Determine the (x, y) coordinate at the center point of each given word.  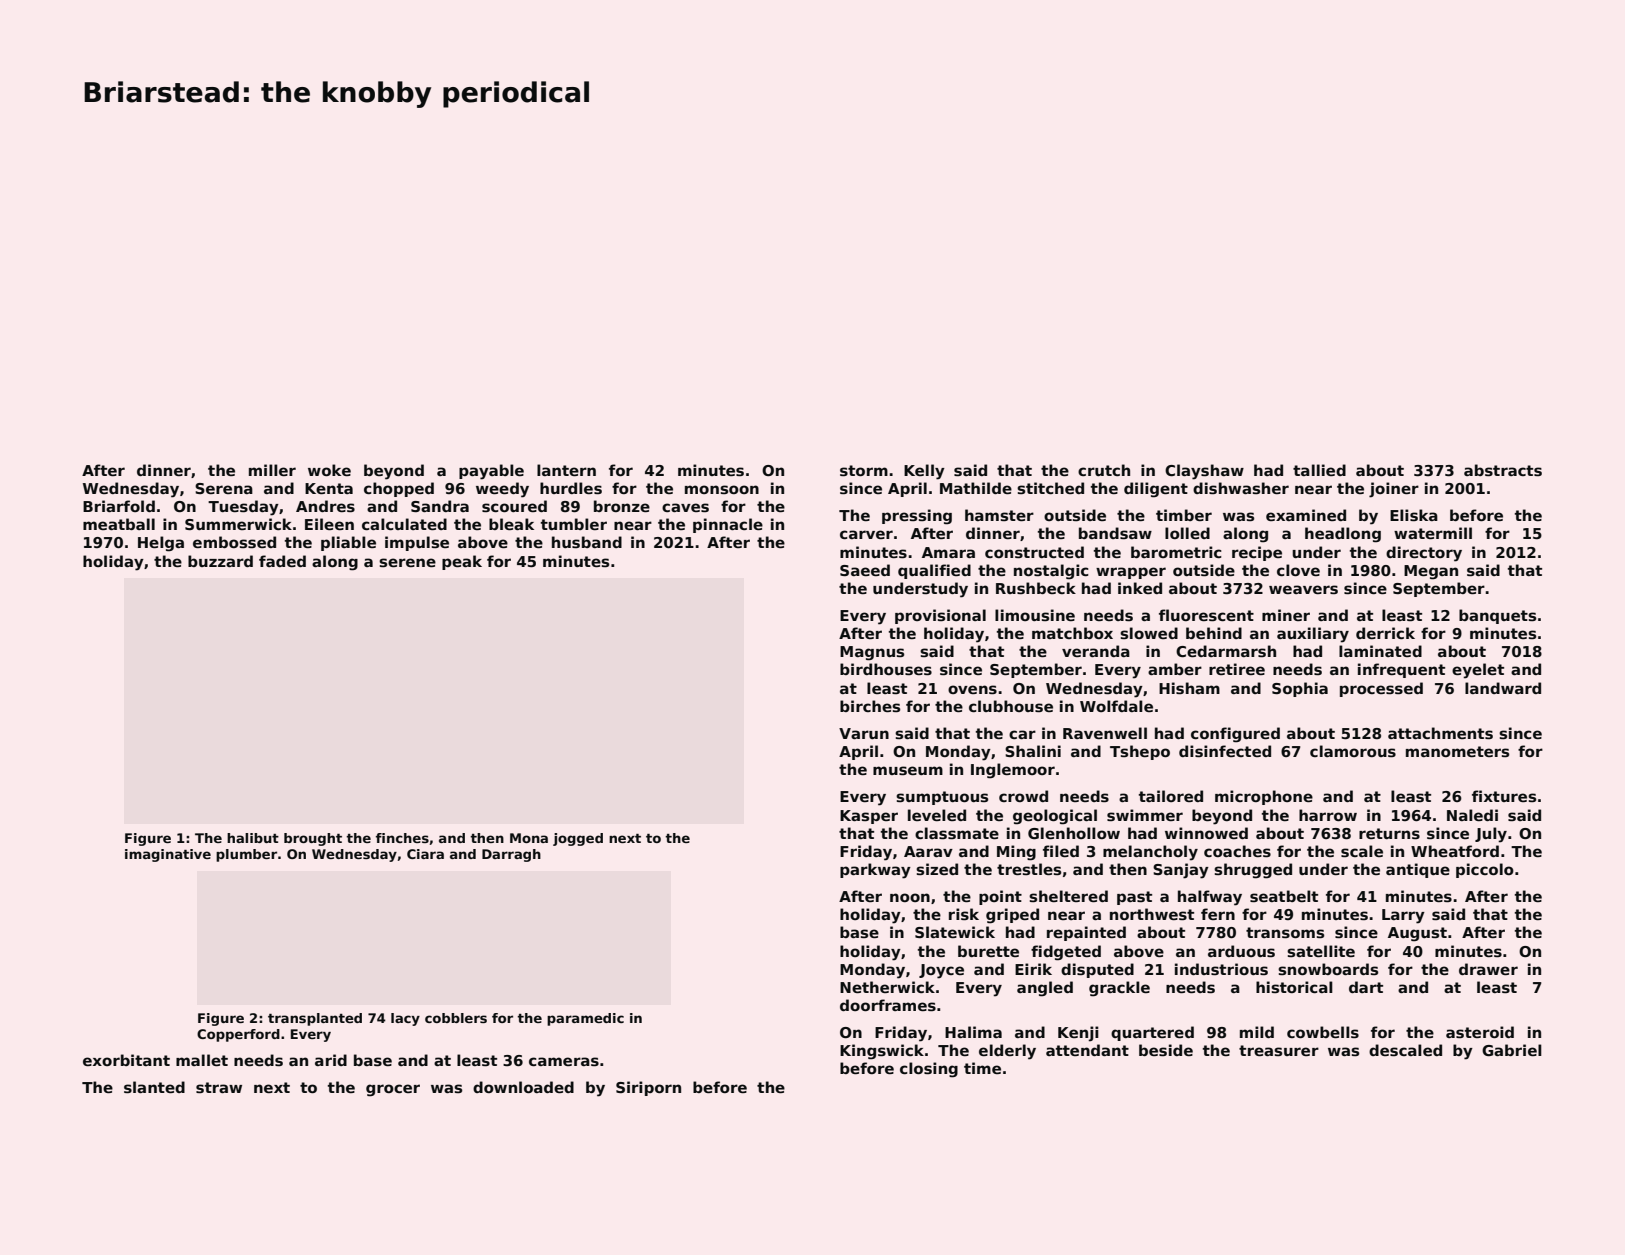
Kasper (869, 817)
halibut (253, 838)
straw (219, 1087)
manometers (1457, 751)
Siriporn (648, 1088)
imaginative (168, 855)
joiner (1394, 490)
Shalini (1033, 751)
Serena (224, 488)
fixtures (1504, 796)
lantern (566, 470)
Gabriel (1512, 1050)
